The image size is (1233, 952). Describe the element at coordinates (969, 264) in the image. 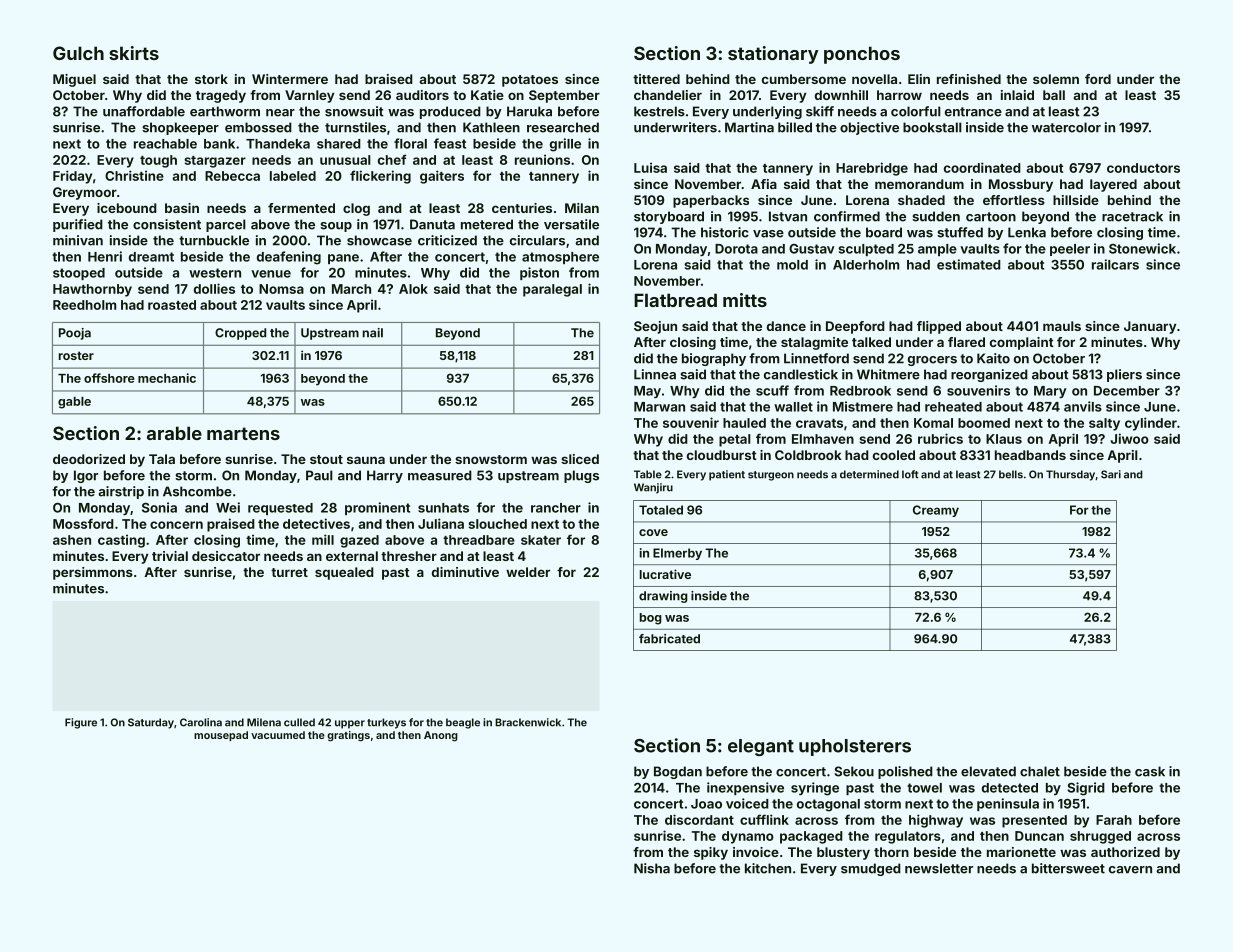

I see `estimated` at that location.
